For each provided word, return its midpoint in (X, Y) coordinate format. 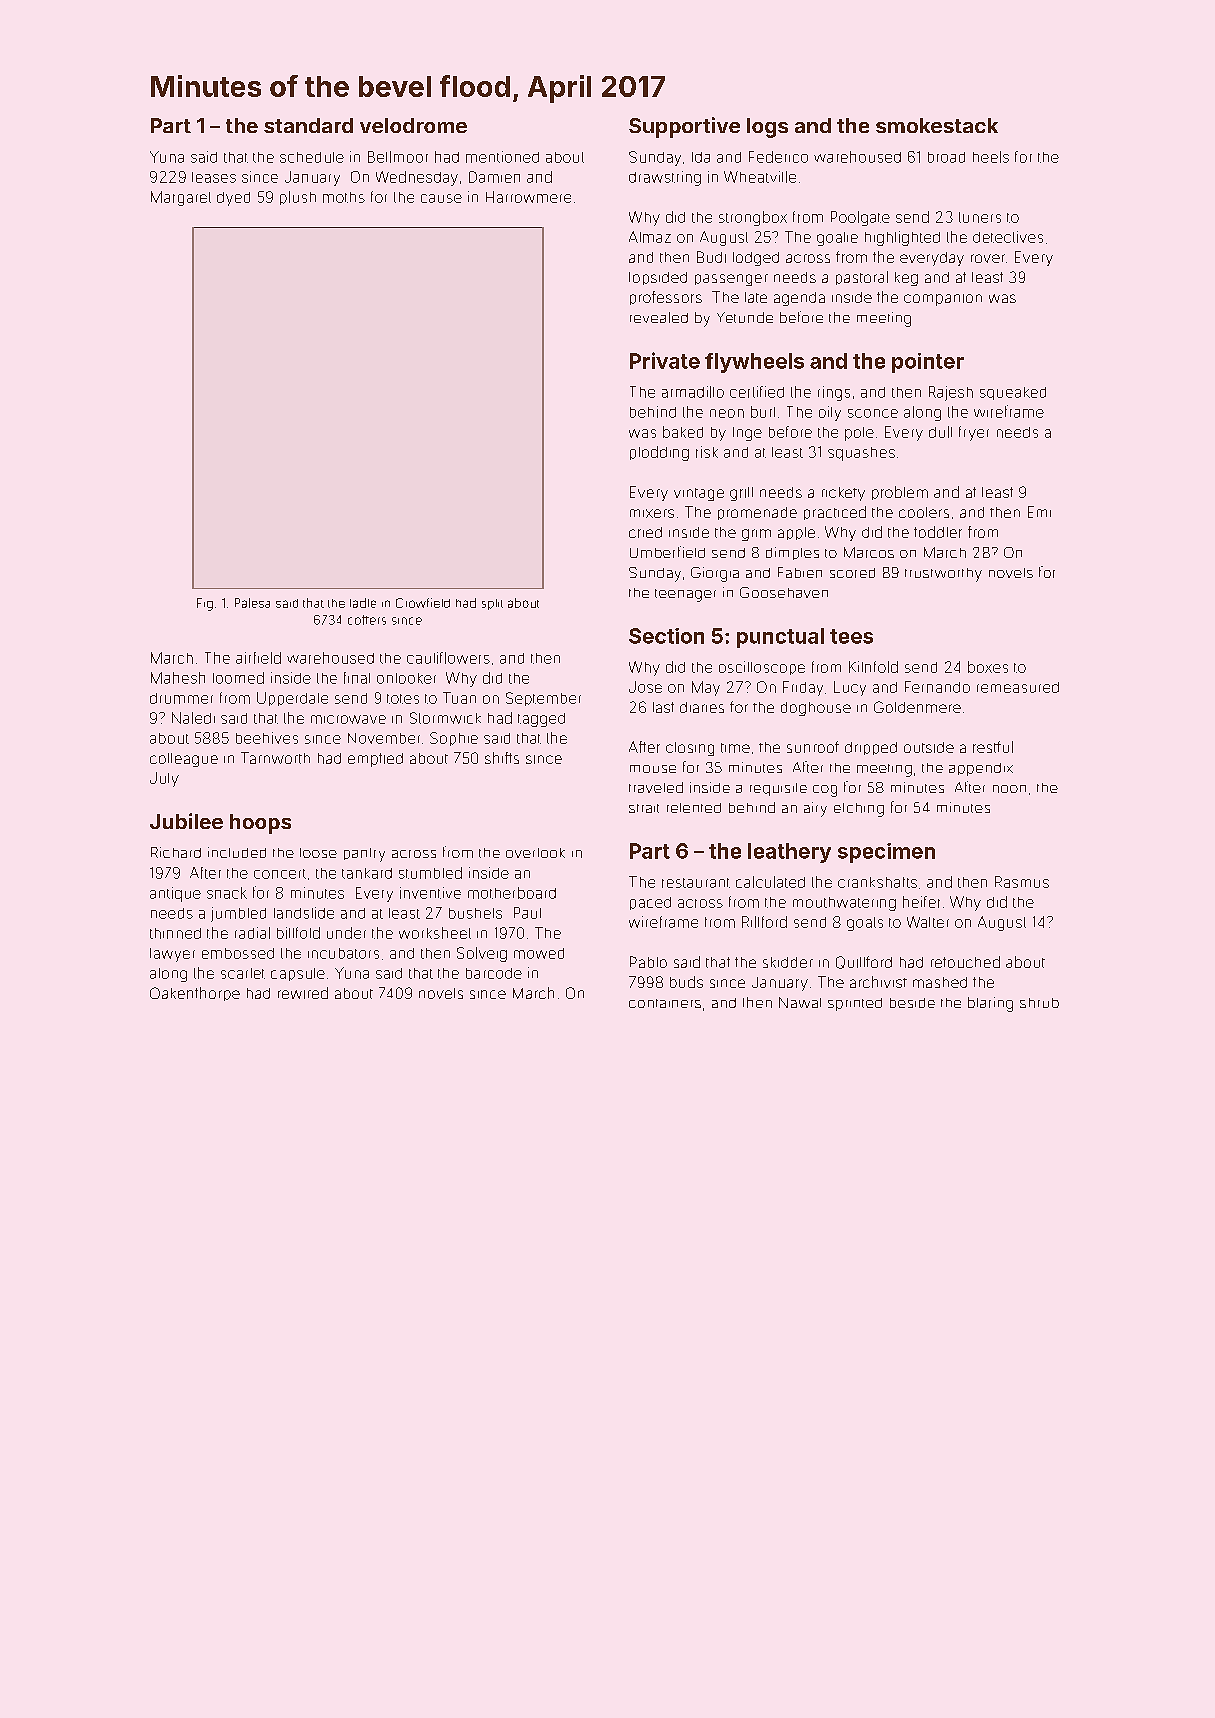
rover (988, 258)
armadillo (693, 392)
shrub (1039, 1003)
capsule (298, 974)
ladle (363, 603)
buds (686, 982)
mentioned (502, 157)
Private (665, 360)
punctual (780, 638)
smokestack (937, 125)
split (492, 604)
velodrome (413, 125)
